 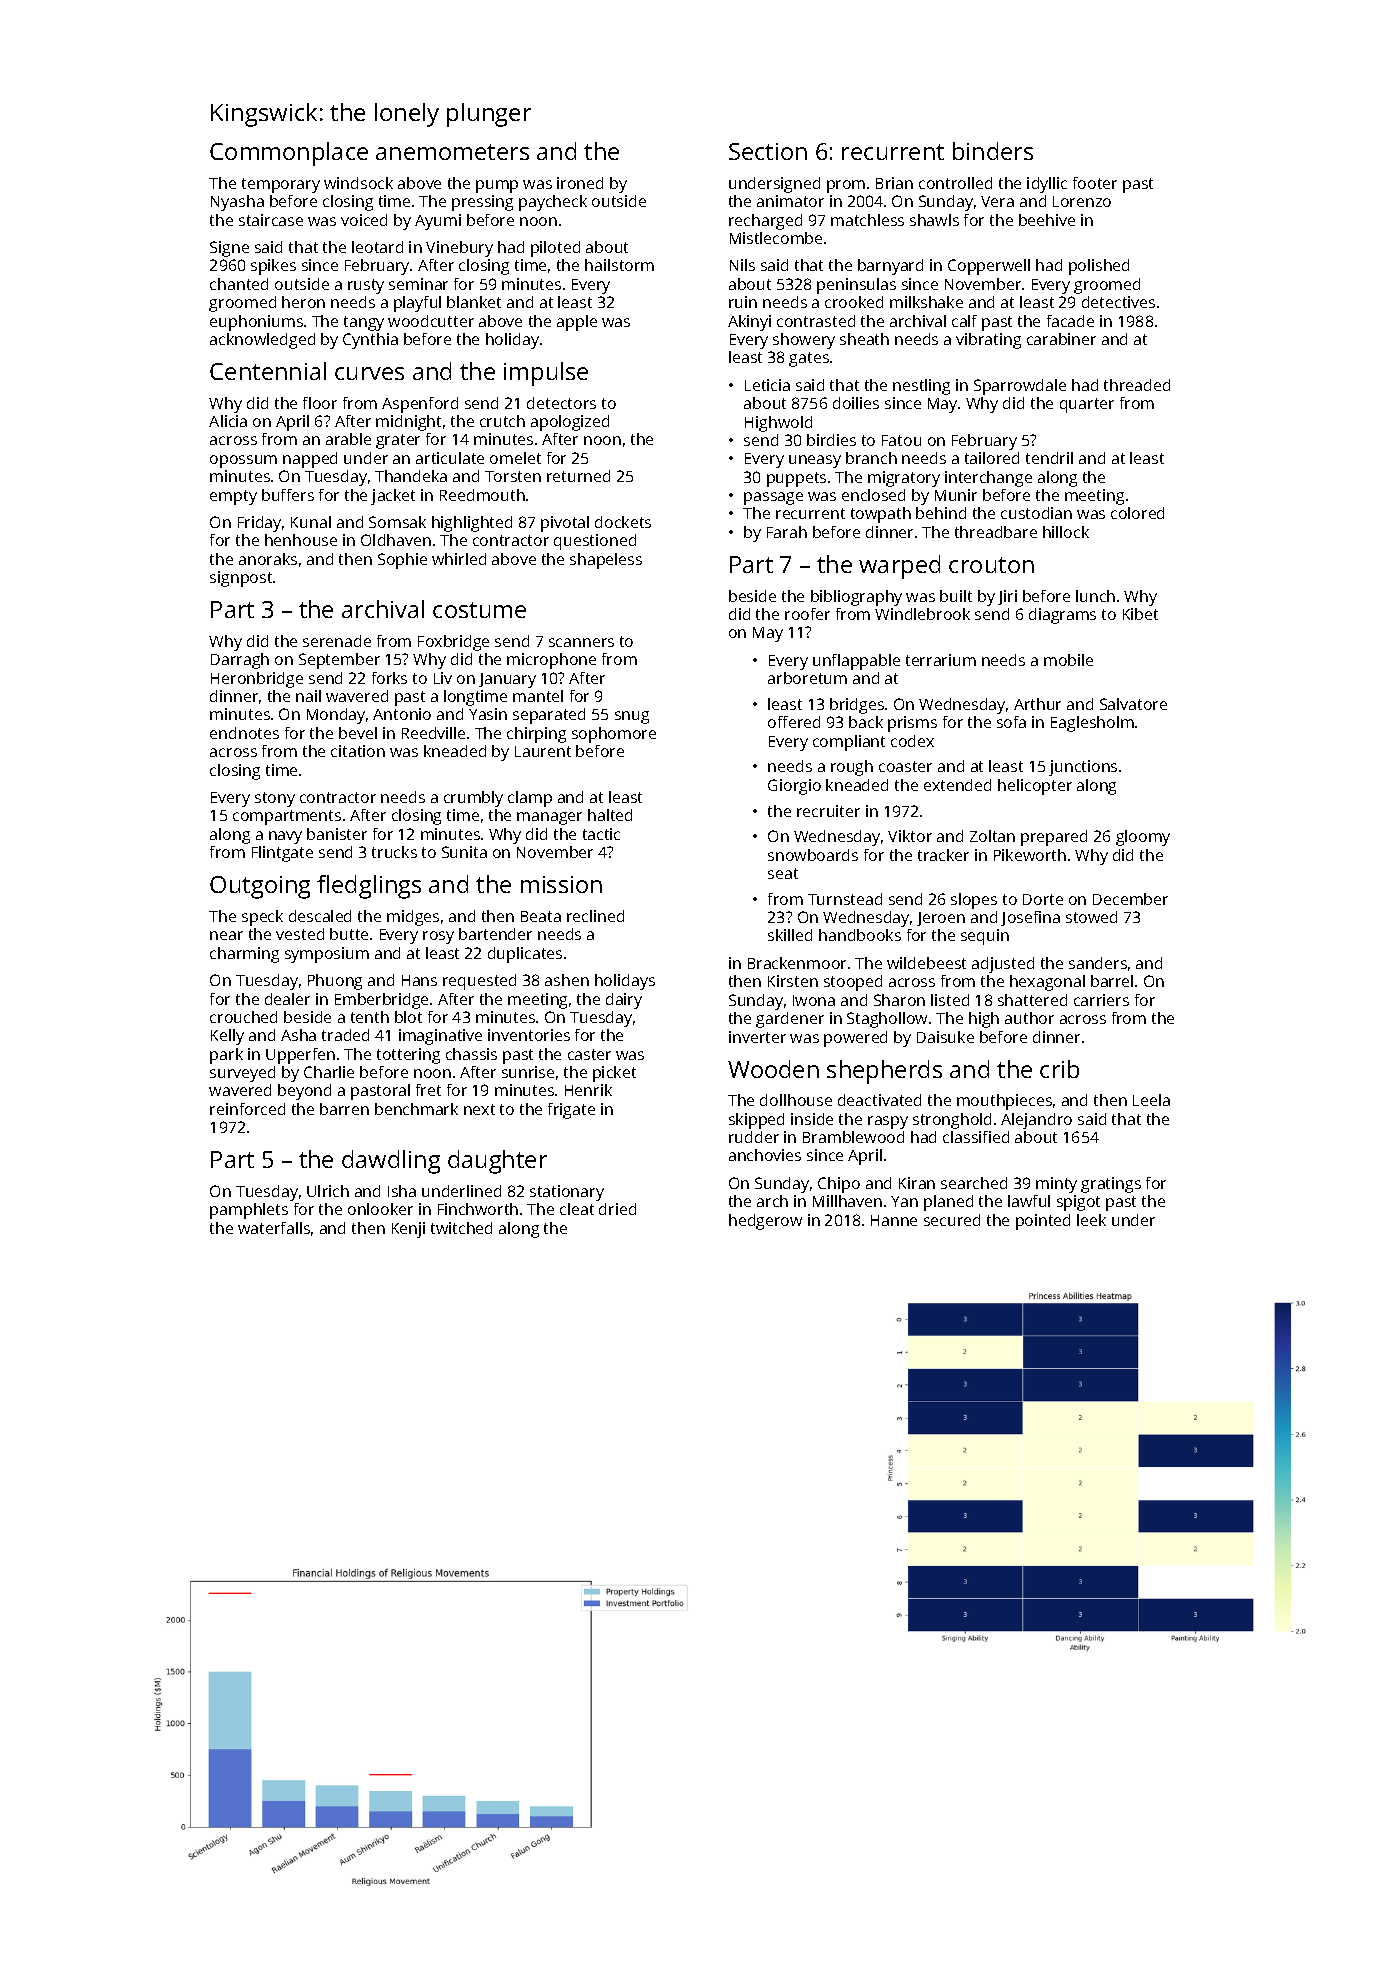 What do you see at coordinates (345, 1035) in the document?
I see `traded` at bounding box center [345, 1035].
